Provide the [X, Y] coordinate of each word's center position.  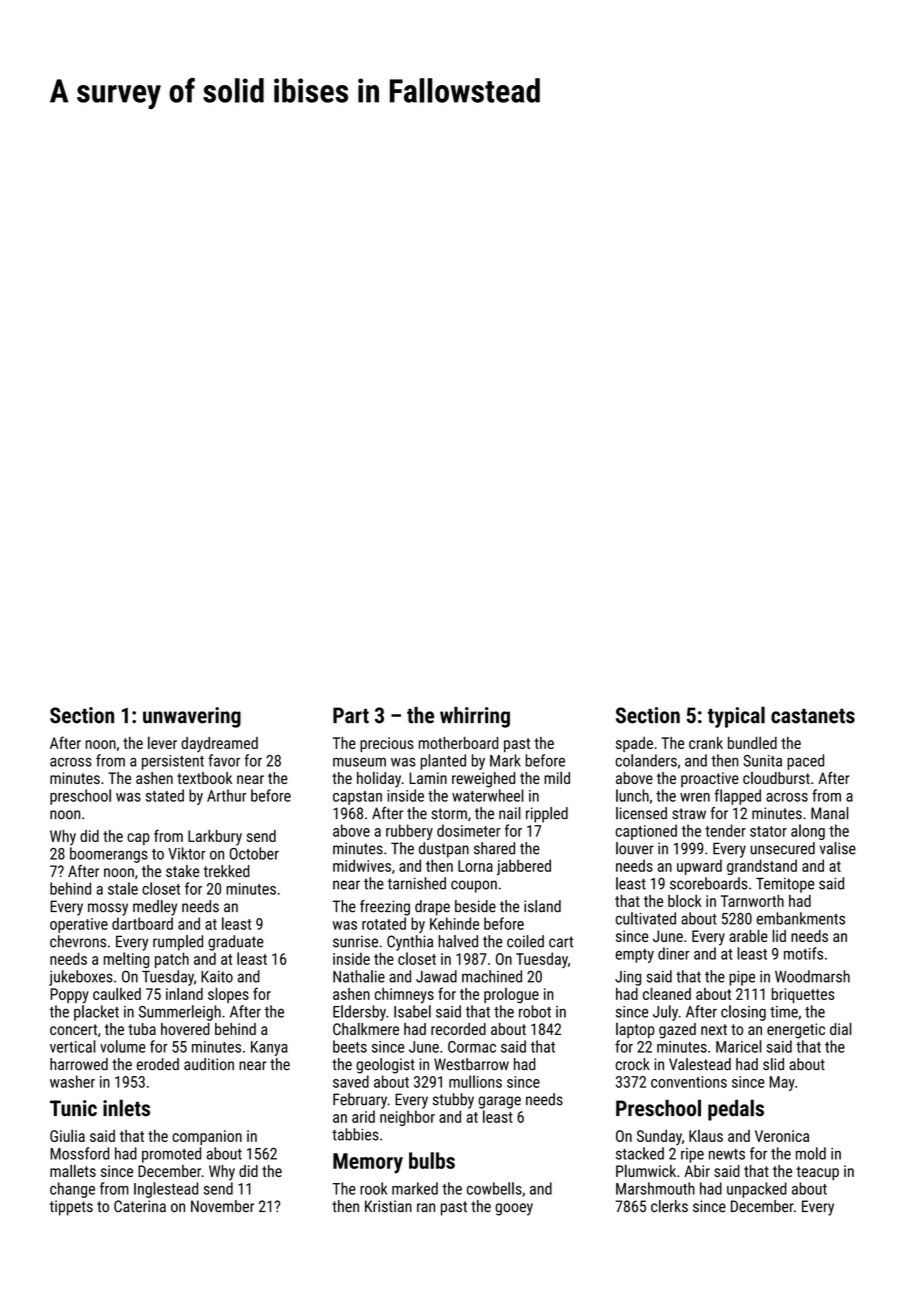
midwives [362, 865]
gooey [514, 1209]
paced [805, 762]
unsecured [782, 848]
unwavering [192, 717]
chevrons [78, 941]
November [222, 1206]
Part [351, 715]
